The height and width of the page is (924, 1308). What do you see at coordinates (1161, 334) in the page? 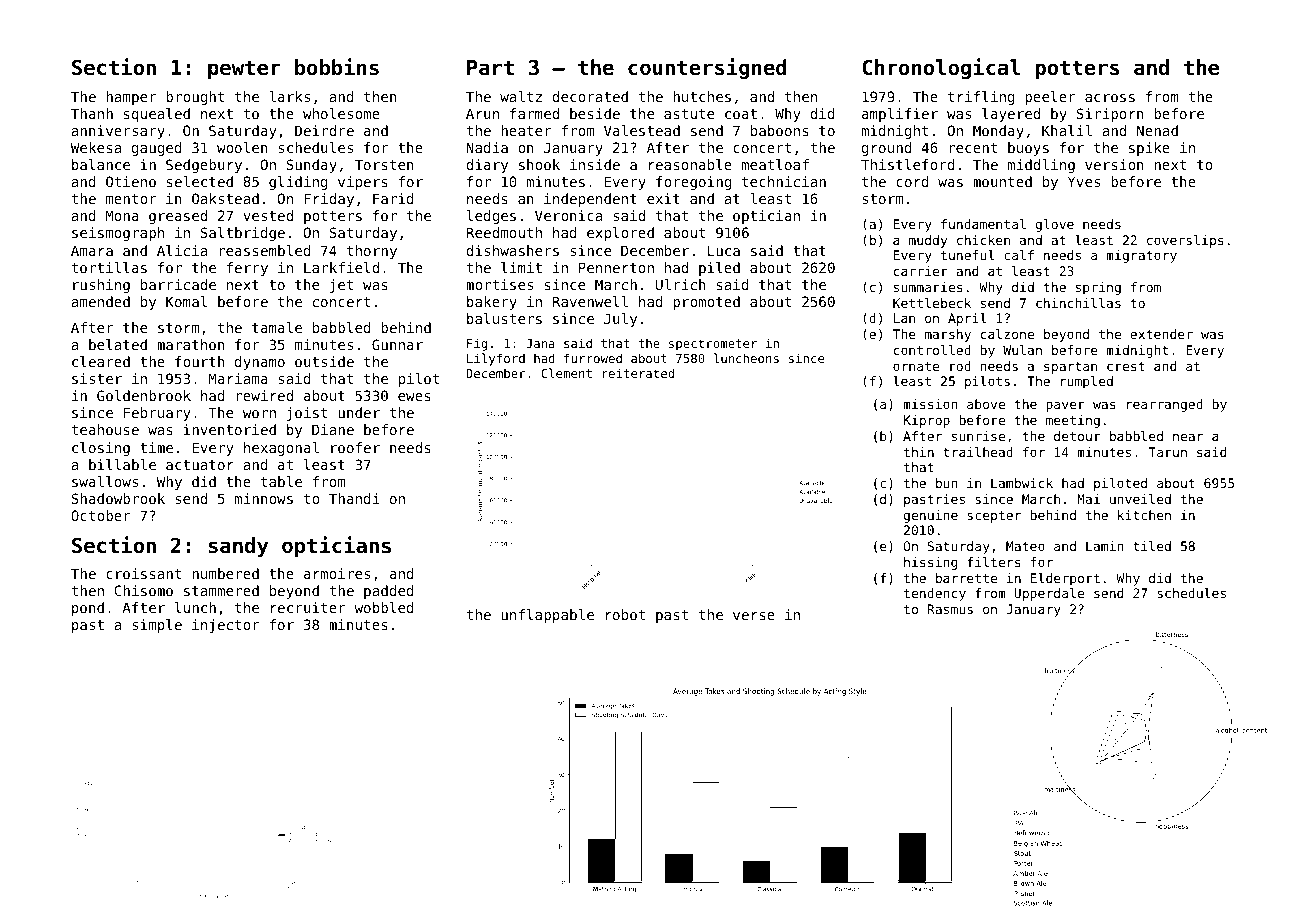
I see `extender` at bounding box center [1161, 334].
